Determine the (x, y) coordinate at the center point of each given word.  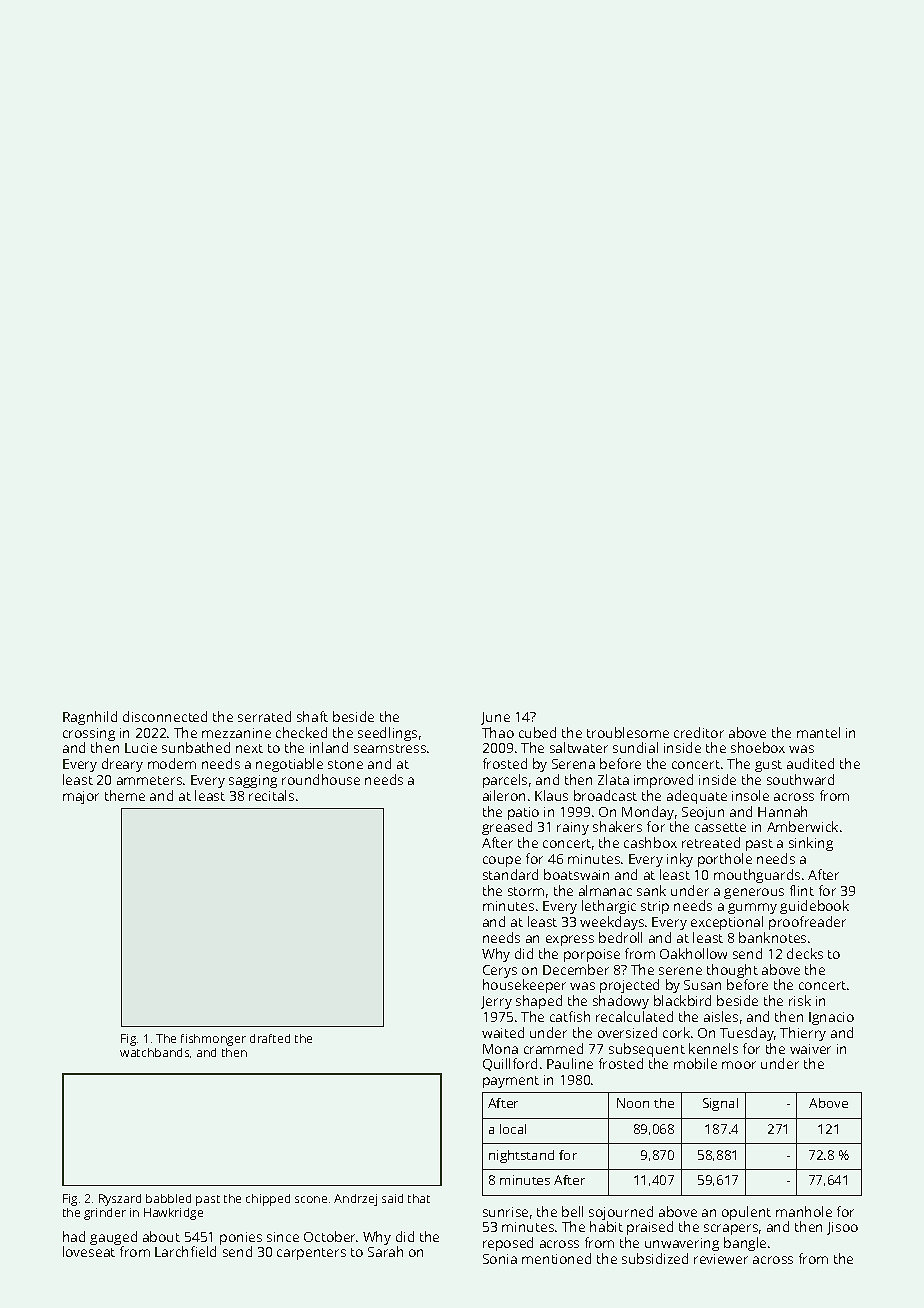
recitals (271, 795)
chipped (268, 1200)
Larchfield (185, 1251)
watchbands (154, 1052)
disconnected (165, 716)
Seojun (703, 813)
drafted (270, 1038)
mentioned (556, 1258)
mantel (818, 732)
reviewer (721, 1259)
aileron (504, 795)
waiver (810, 1049)
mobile (695, 1063)
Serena (573, 764)
